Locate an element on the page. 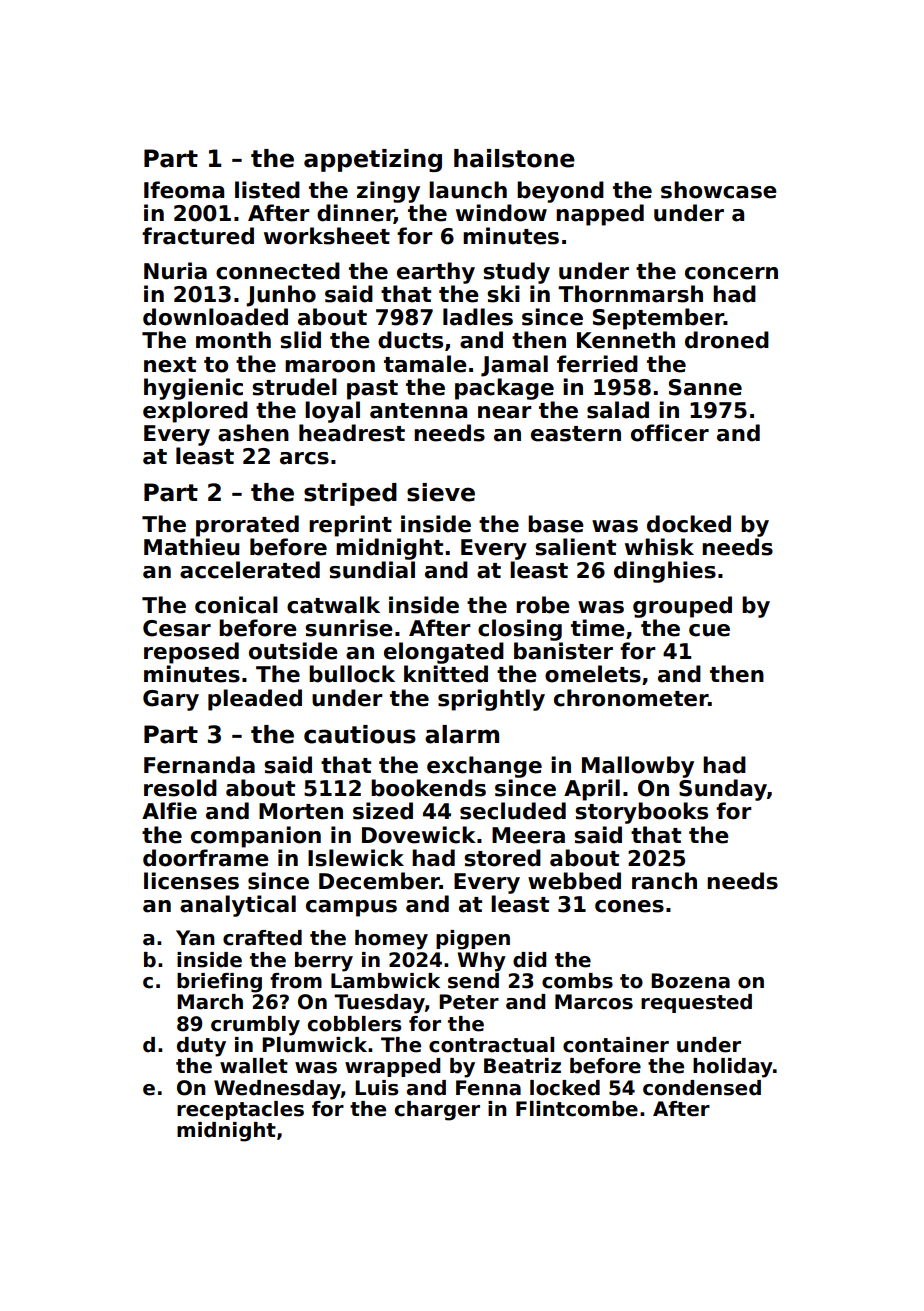 Image resolution: width=924 pixels, height=1311 pixels. chronometer is located at coordinates (631, 698).
